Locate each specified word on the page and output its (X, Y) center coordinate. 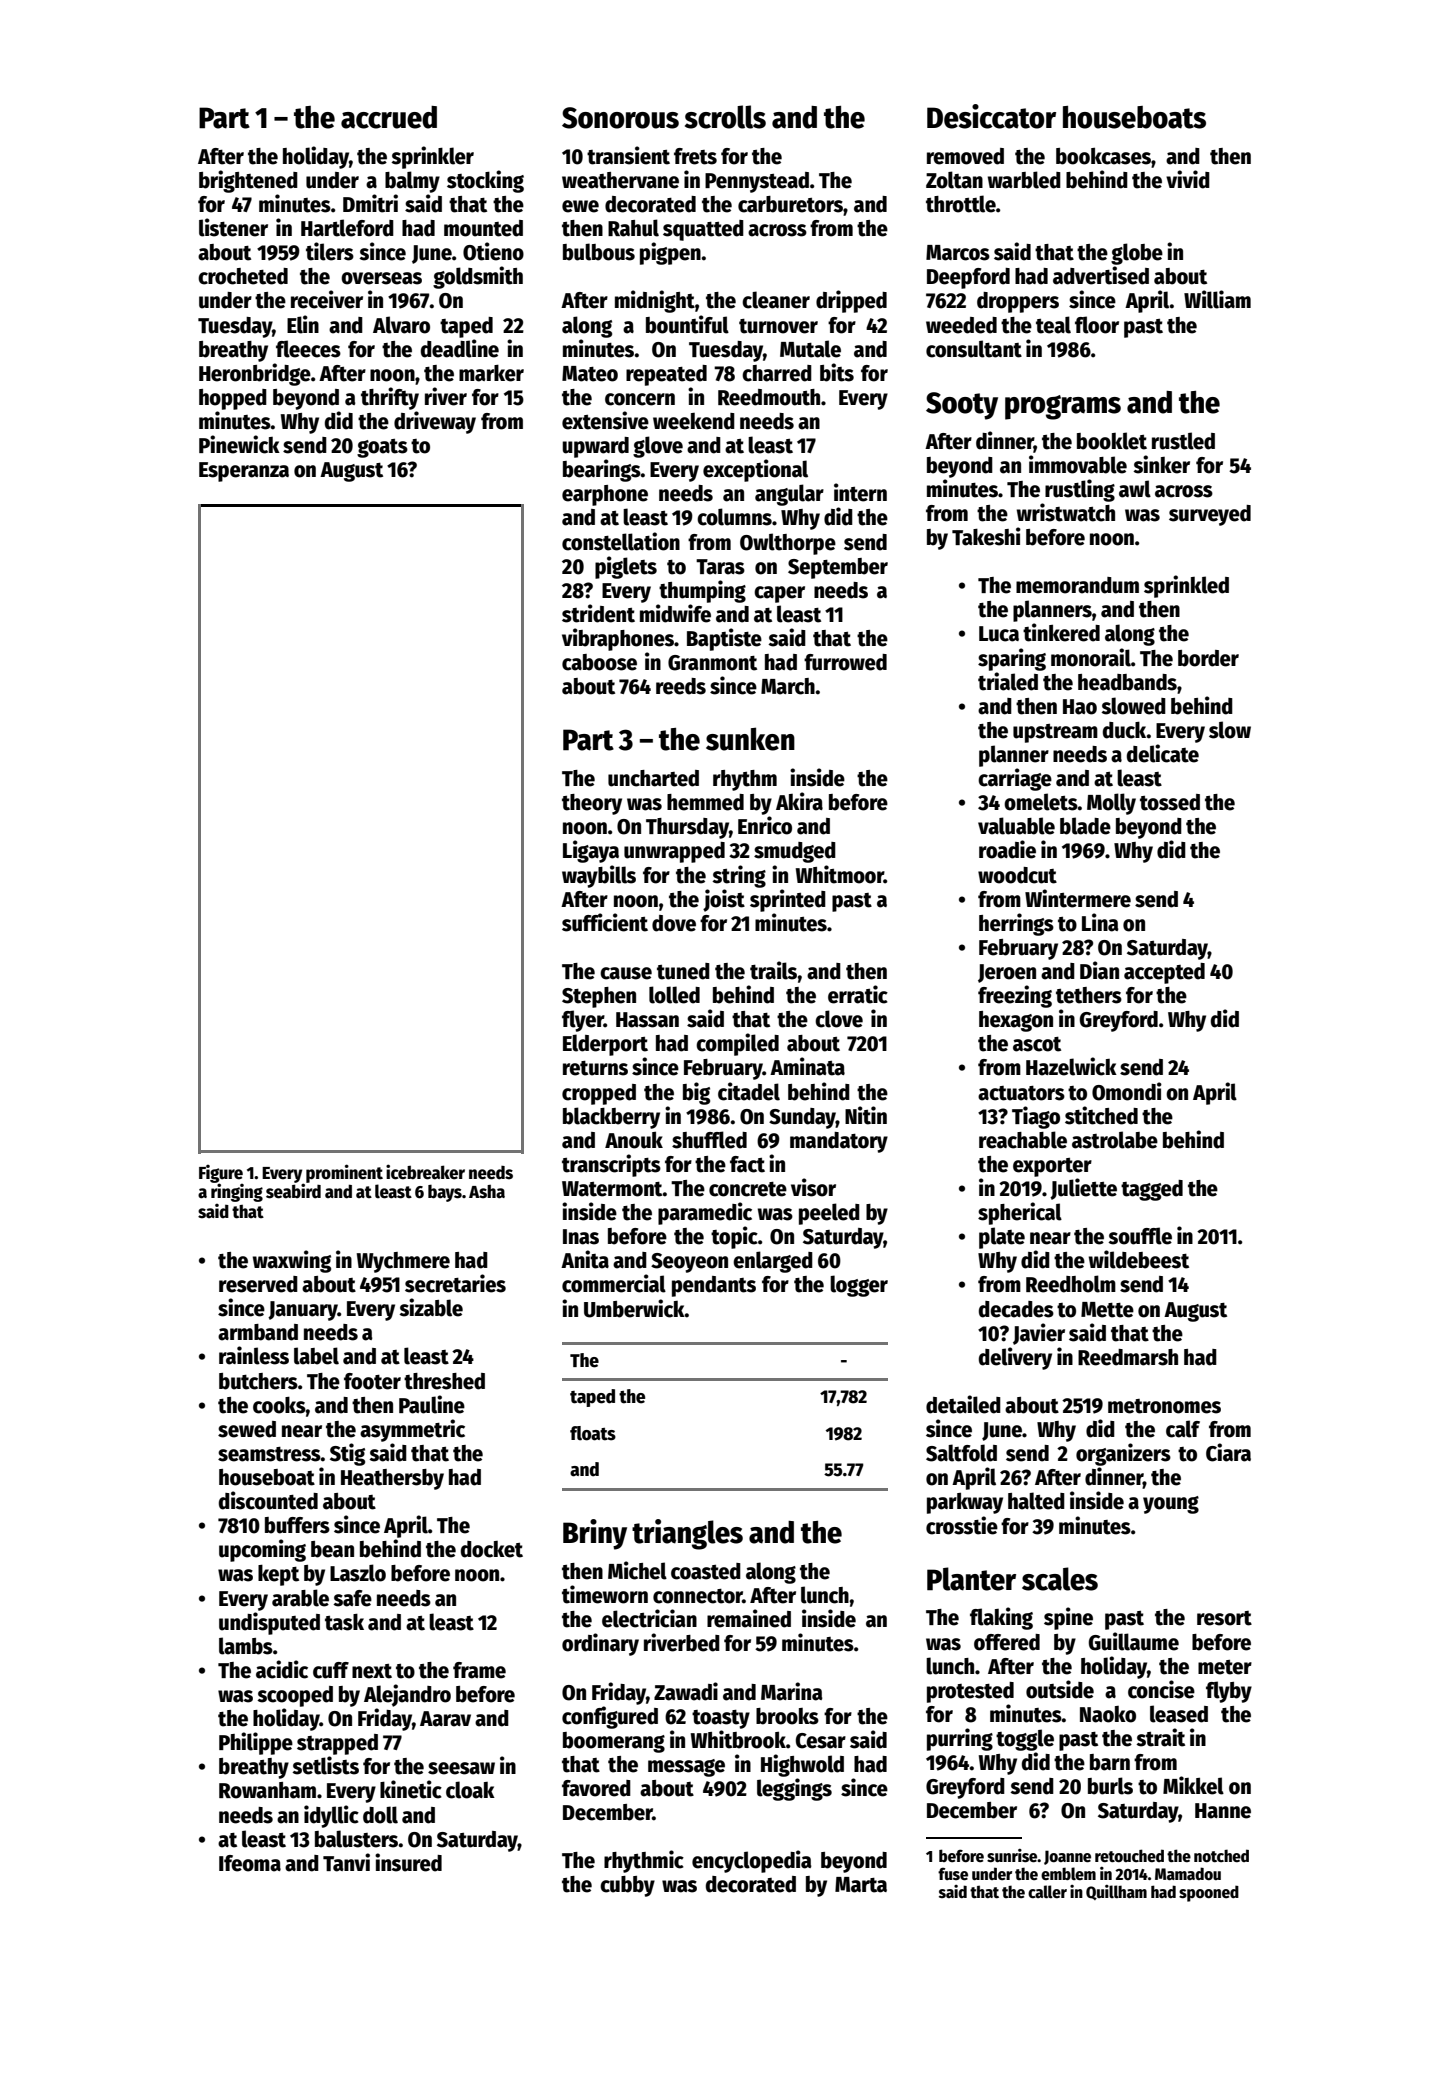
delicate (1163, 753)
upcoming (262, 1550)
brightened (248, 181)
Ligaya (591, 851)
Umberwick (634, 1308)
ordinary (600, 1644)
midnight (655, 301)
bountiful (687, 324)
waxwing (292, 1261)
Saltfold (961, 1453)
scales (1060, 1579)
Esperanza (244, 472)
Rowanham (267, 1790)
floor (1097, 325)
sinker (1161, 464)
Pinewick (239, 444)
